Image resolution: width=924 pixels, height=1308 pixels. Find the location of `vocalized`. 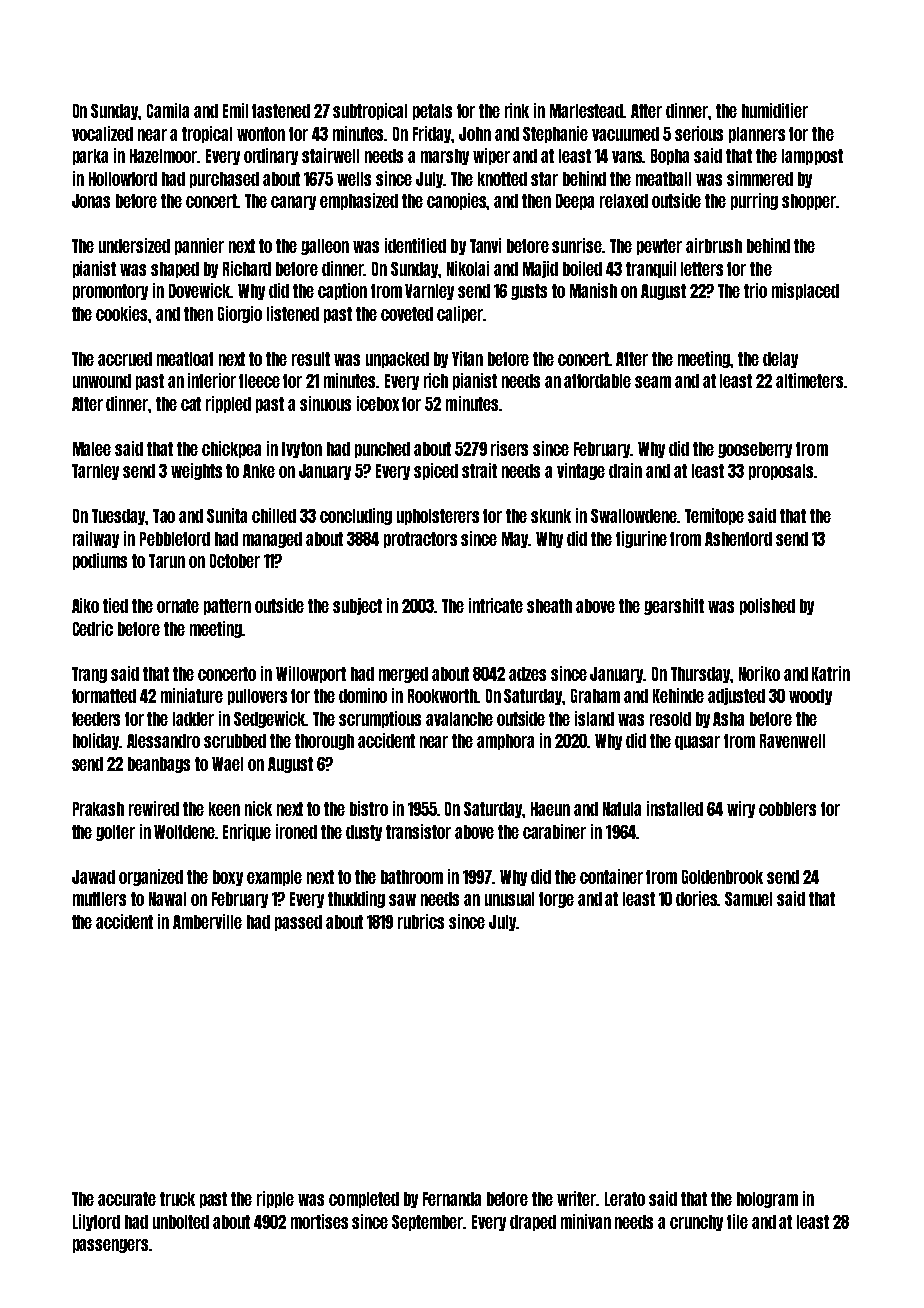

vocalized is located at coordinates (102, 133).
